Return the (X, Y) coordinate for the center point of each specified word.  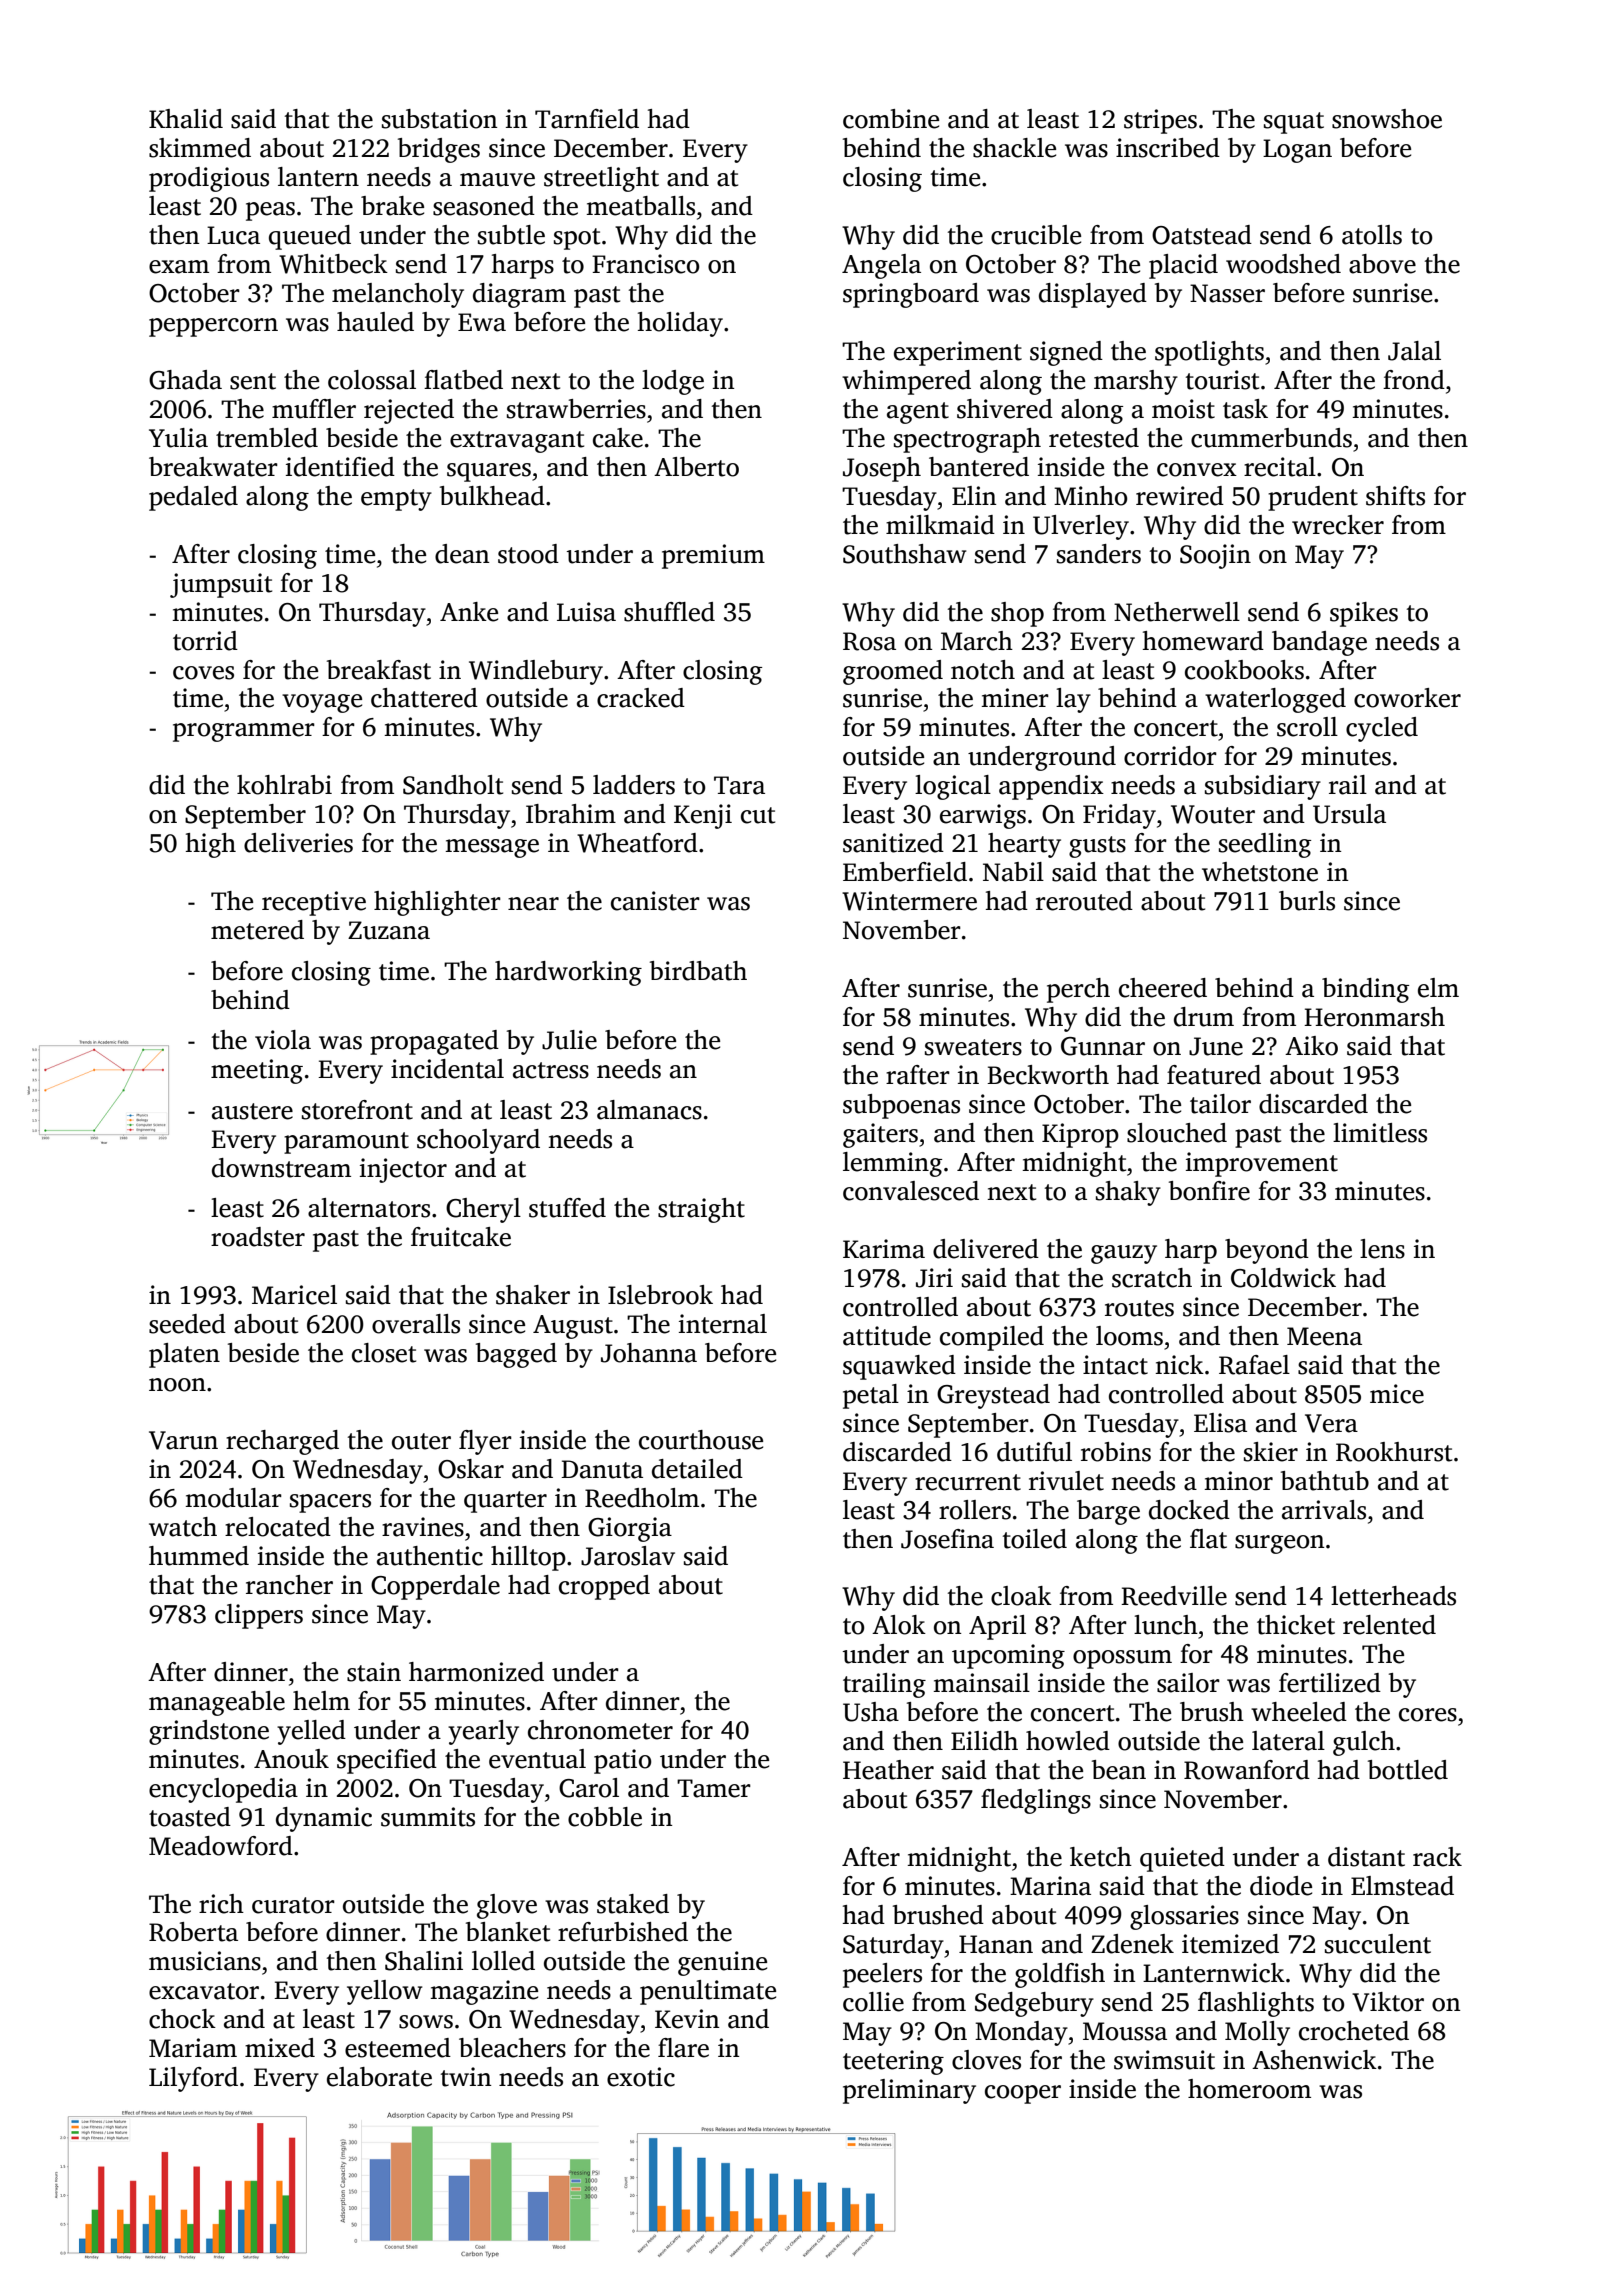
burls (1307, 901)
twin (466, 2077)
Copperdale (435, 1587)
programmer (244, 732)
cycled (1382, 729)
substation (439, 119)
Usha (871, 1712)
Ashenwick (1314, 2060)
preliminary (909, 2091)
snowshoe (1387, 119)
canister (655, 901)
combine (891, 119)
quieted (1182, 1859)
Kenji (703, 816)
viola (283, 1040)
